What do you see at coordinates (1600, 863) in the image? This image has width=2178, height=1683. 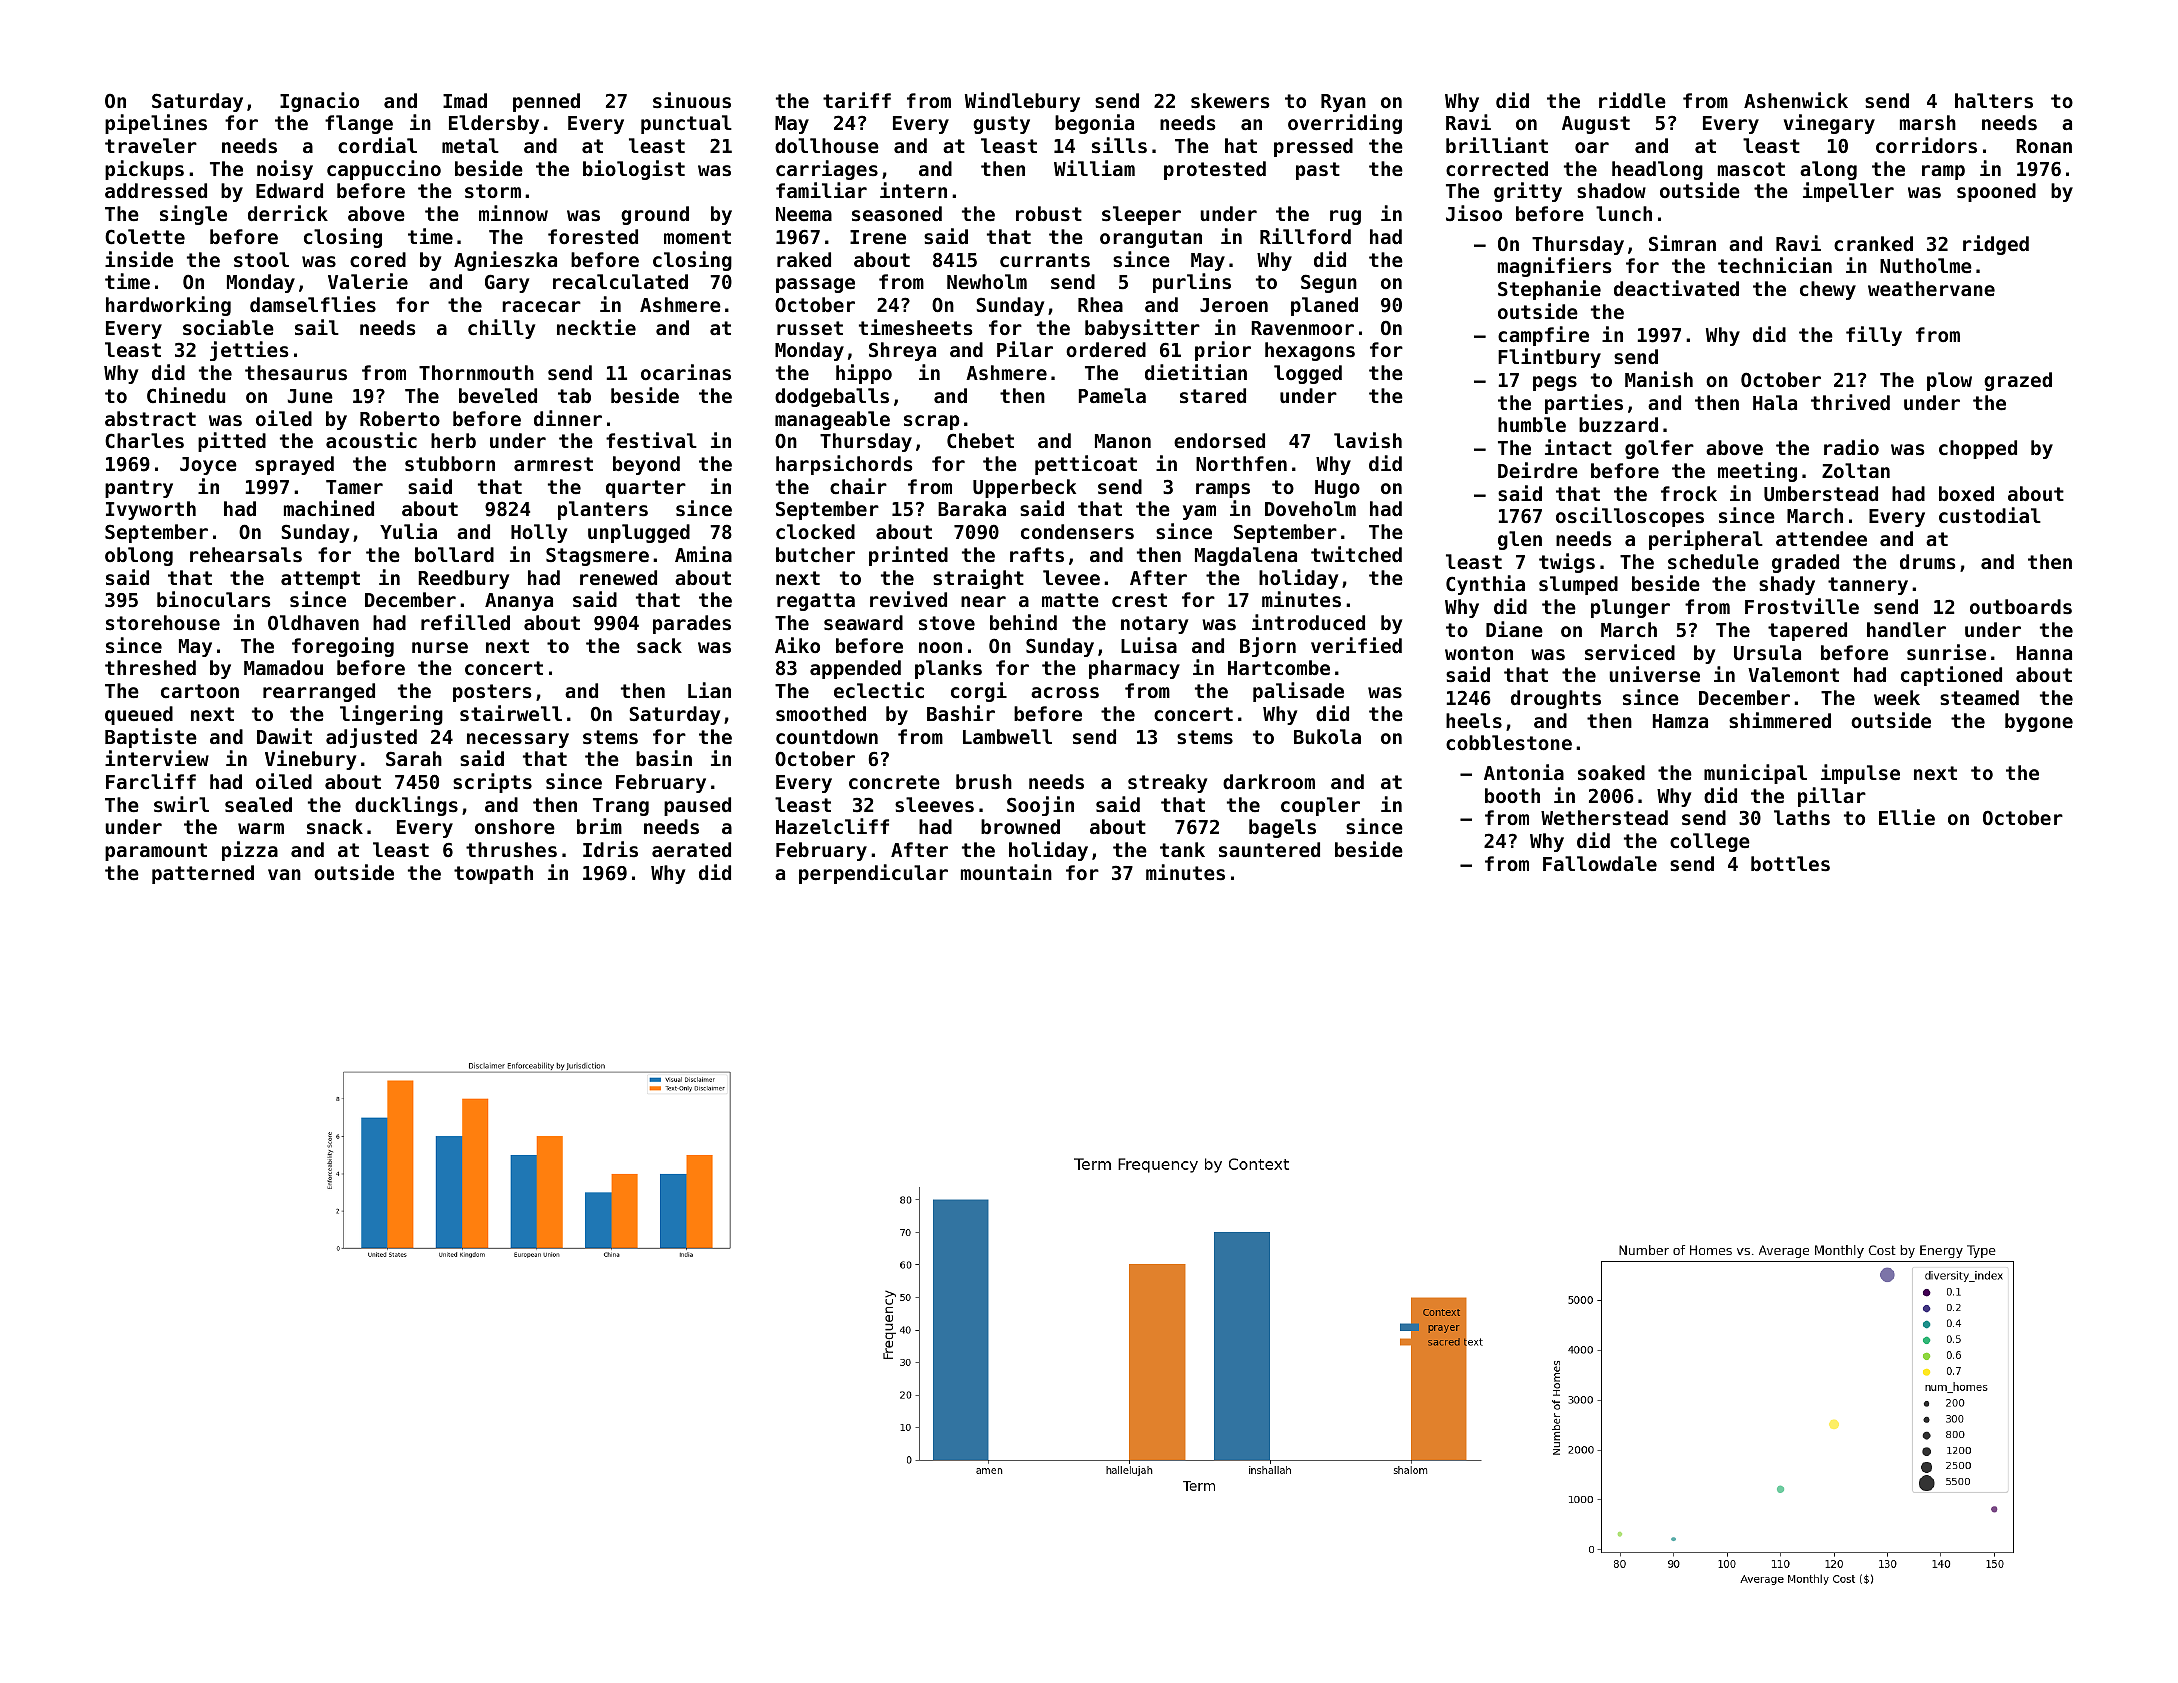 I see `Fallowdale` at bounding box center [1600, 863].
